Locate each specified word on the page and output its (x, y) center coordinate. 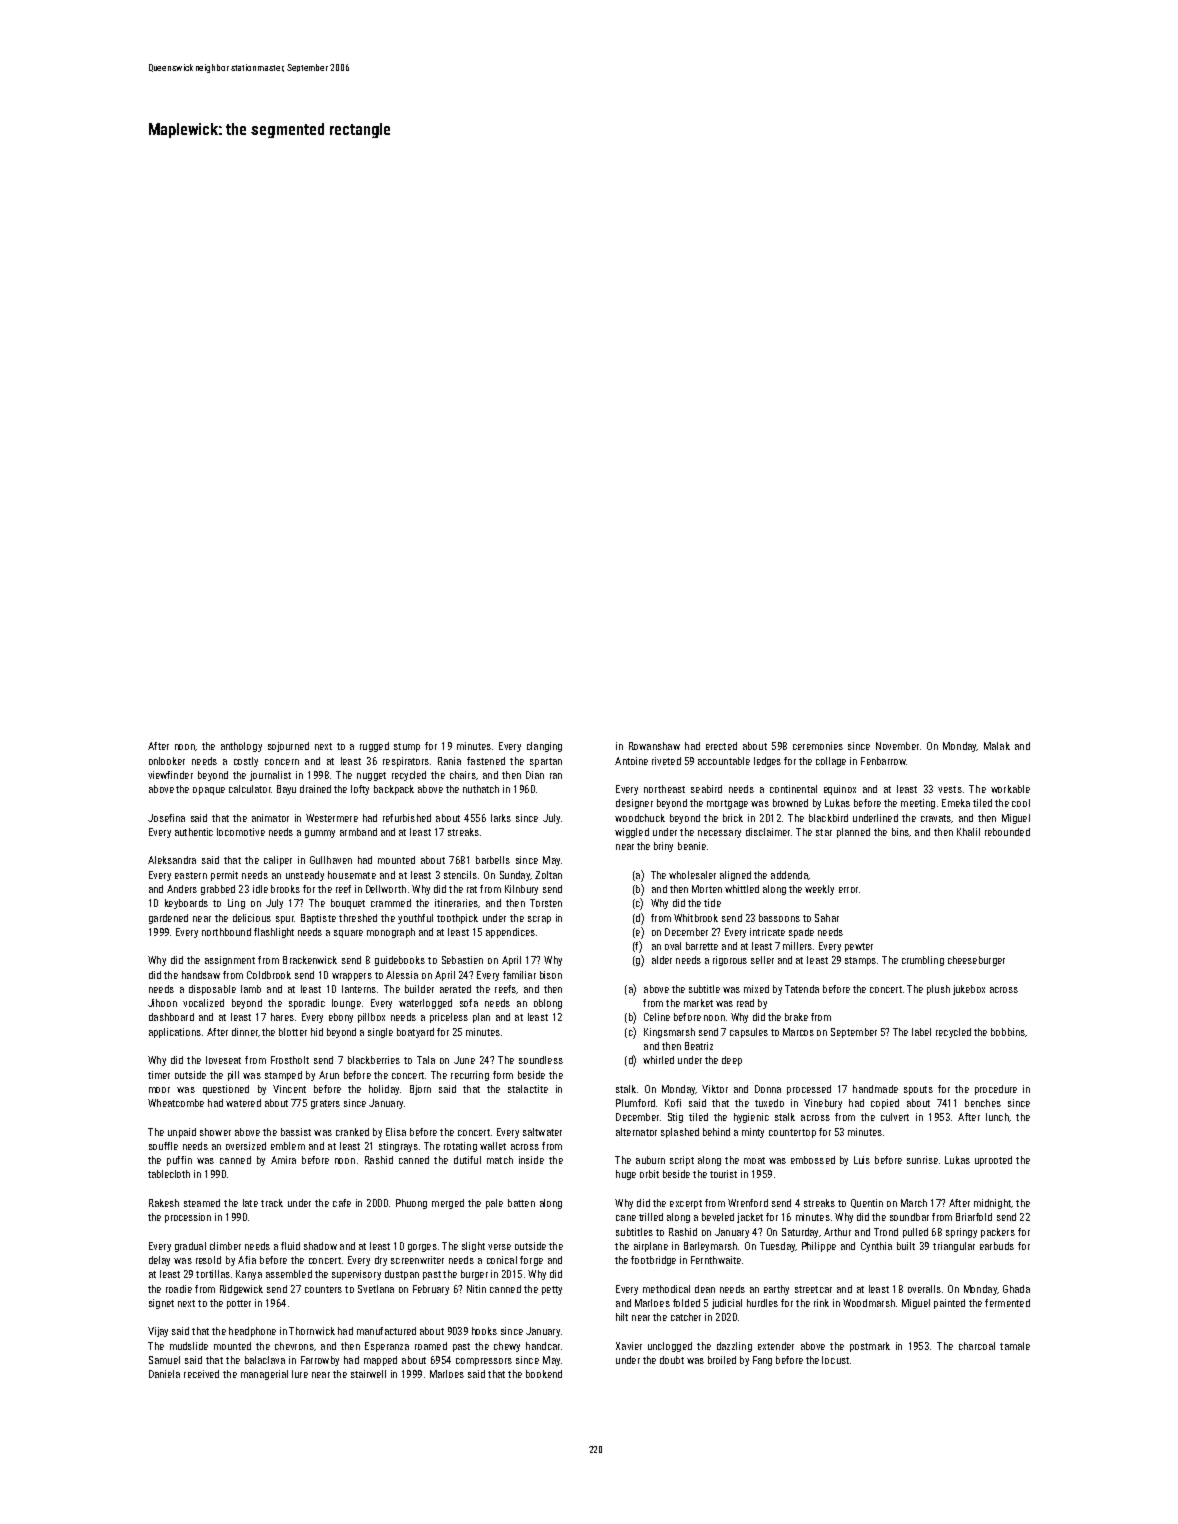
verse (499, 1247)
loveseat (223, 1060)
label (921, 1032)
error (848, 890)
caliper (278, 861)
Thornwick (312, 1331)
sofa (469, 1003)
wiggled (632, 833)
